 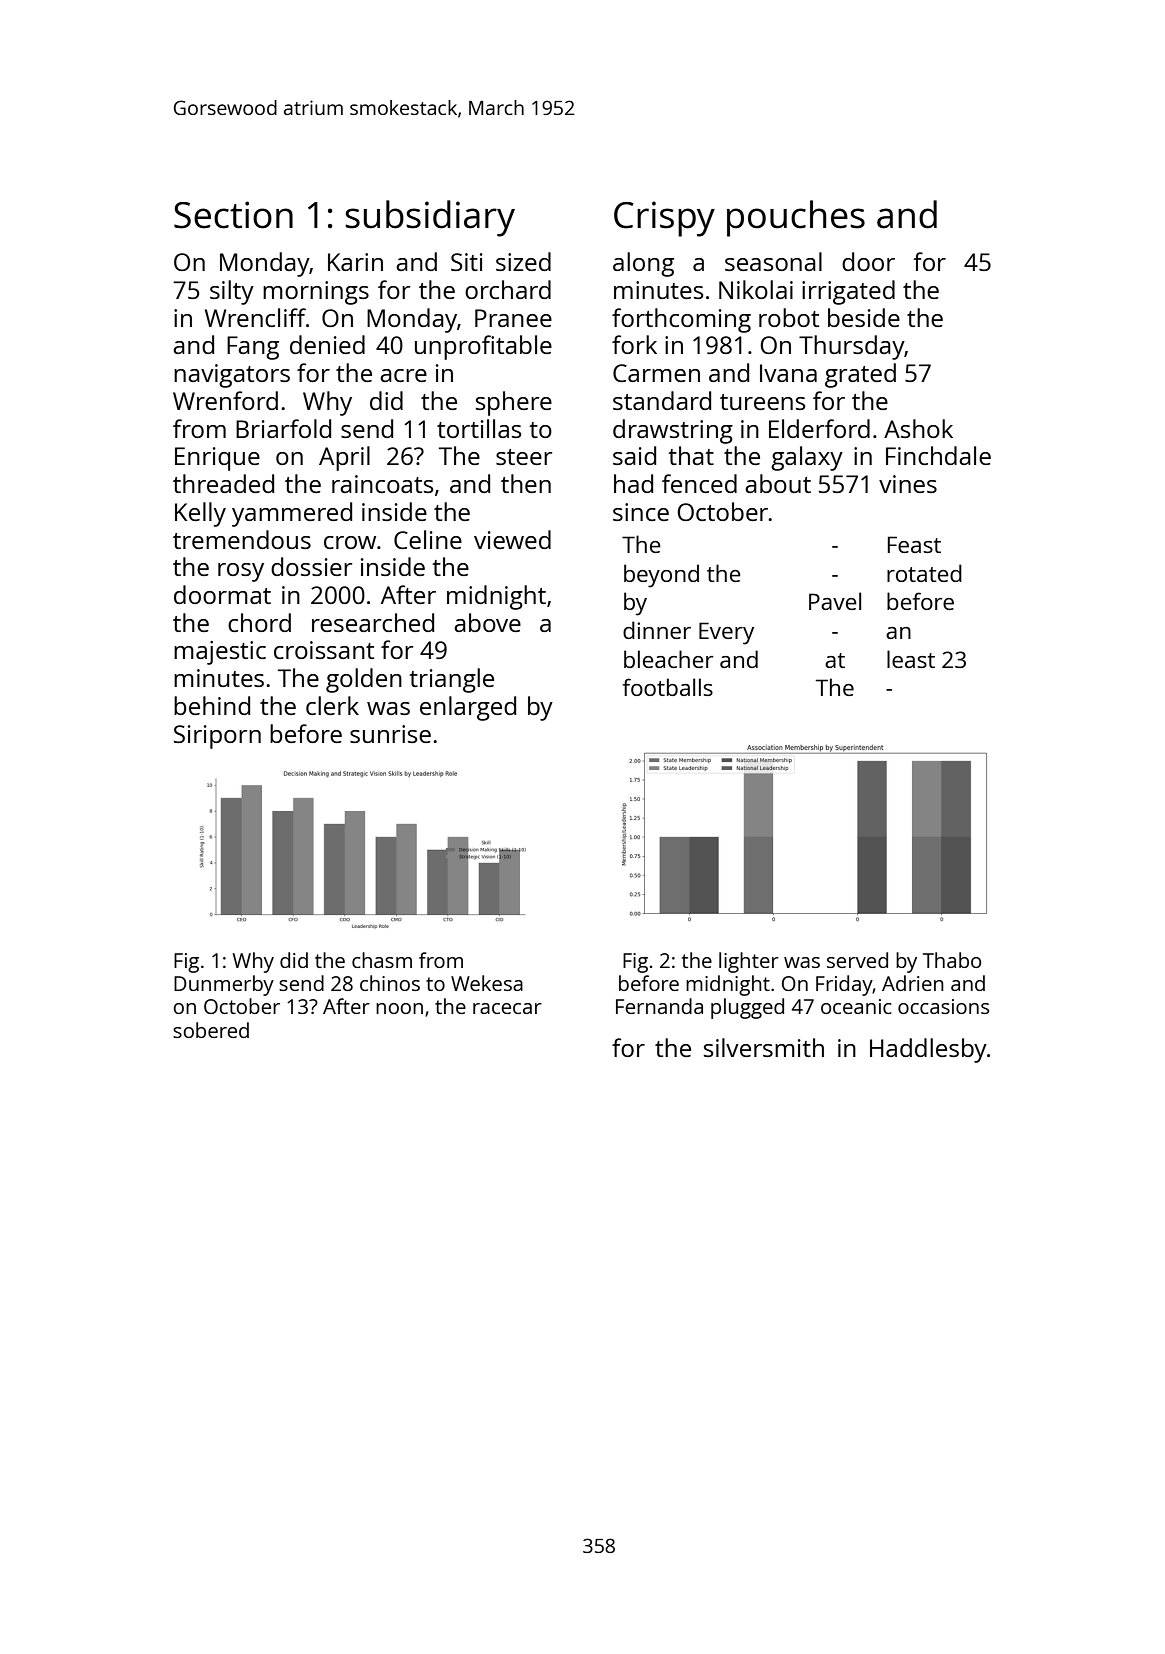 What do you see at coordinates (487, 622) in the screenshot?
I see `above` at bounding box center [487, 622].
